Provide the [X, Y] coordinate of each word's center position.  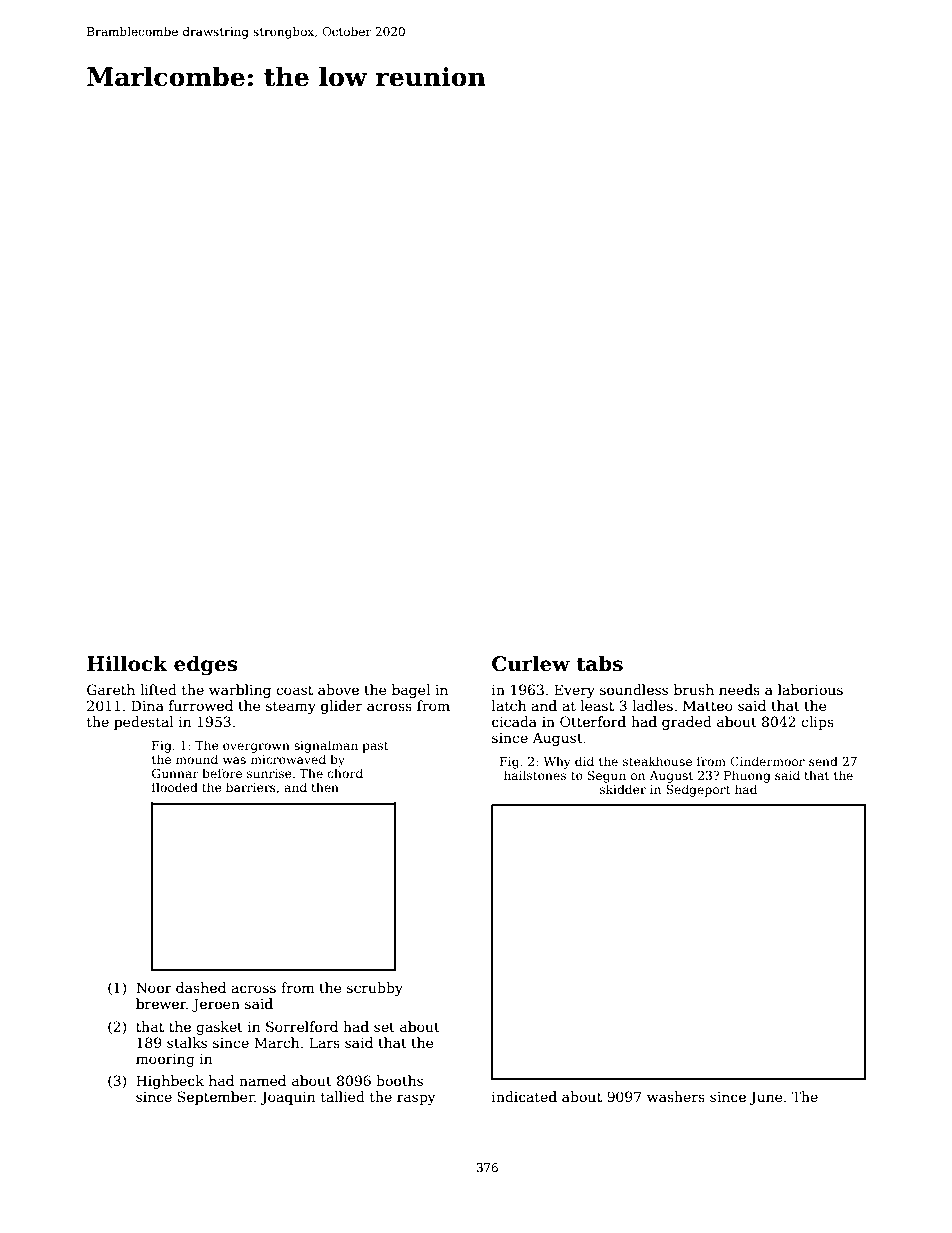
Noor [154, 987]
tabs [599, 663]
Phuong [747, 776]
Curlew [531, 663]
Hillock [127, 663]
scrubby [375, 989]
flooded [175, 787]
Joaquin [287, 1098]
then [325, 787]
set [384, 1027]
